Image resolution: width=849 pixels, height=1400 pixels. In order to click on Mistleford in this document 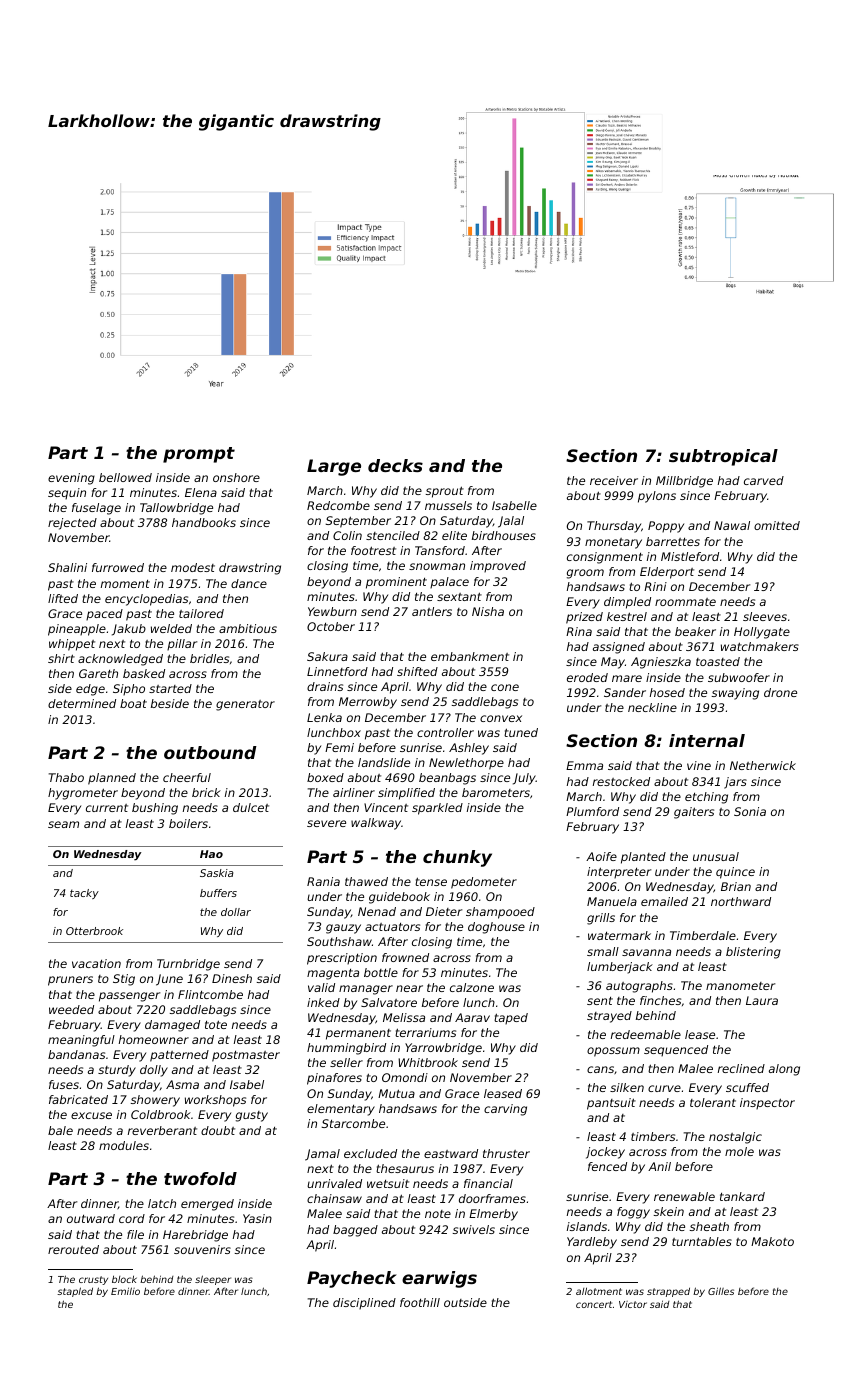, I will do `click(690, 556)`.
